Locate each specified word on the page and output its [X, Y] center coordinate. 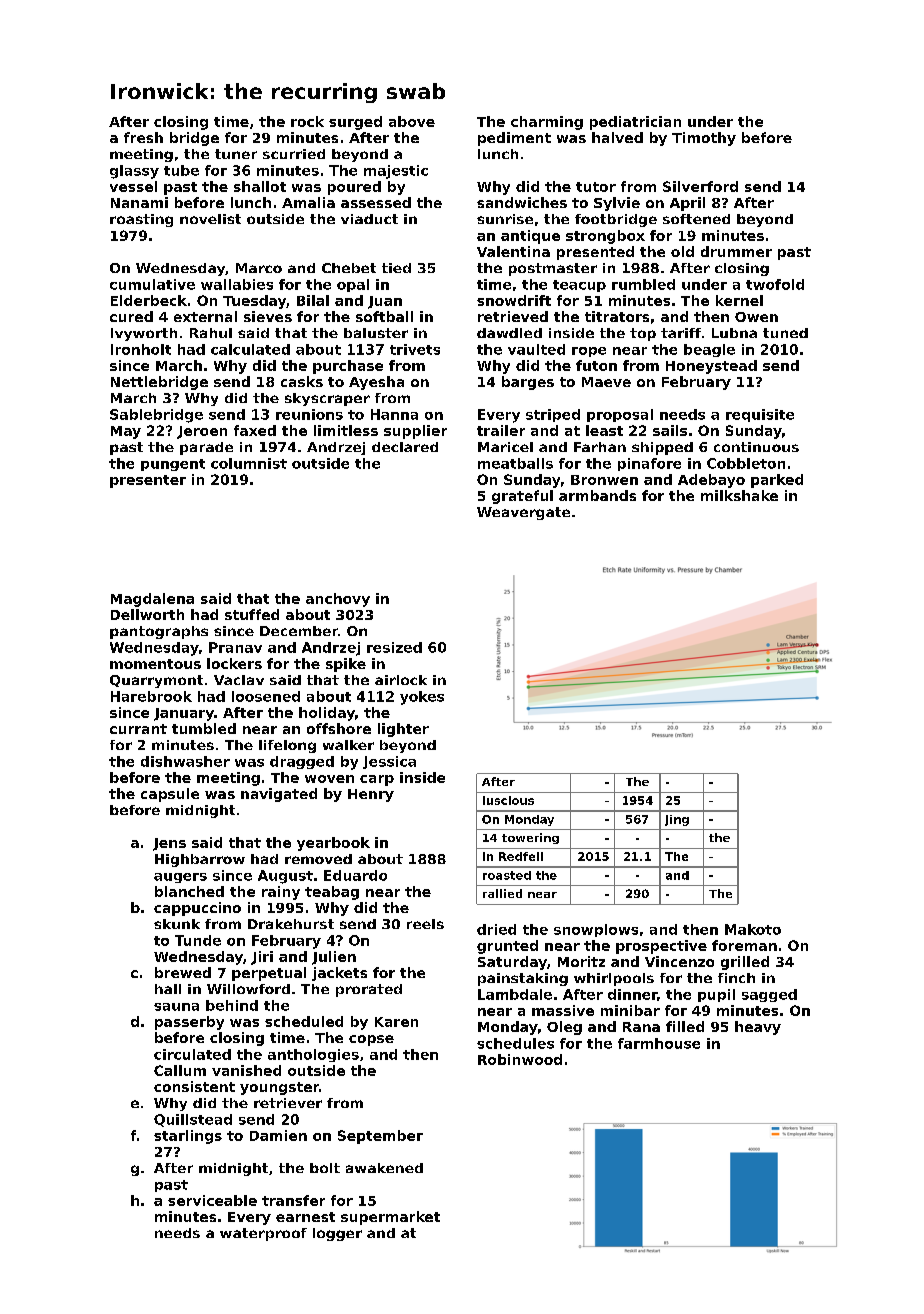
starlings [188, 1137]
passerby [189, 1023]
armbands [597, 495]
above [412, 121]
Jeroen [202, 432]
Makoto [753, 929]
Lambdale [515, 994]
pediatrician [635, 123]
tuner [236, 154]
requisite [760, 415]
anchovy [338, 600]
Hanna [394, 414]
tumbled [204, 728]
